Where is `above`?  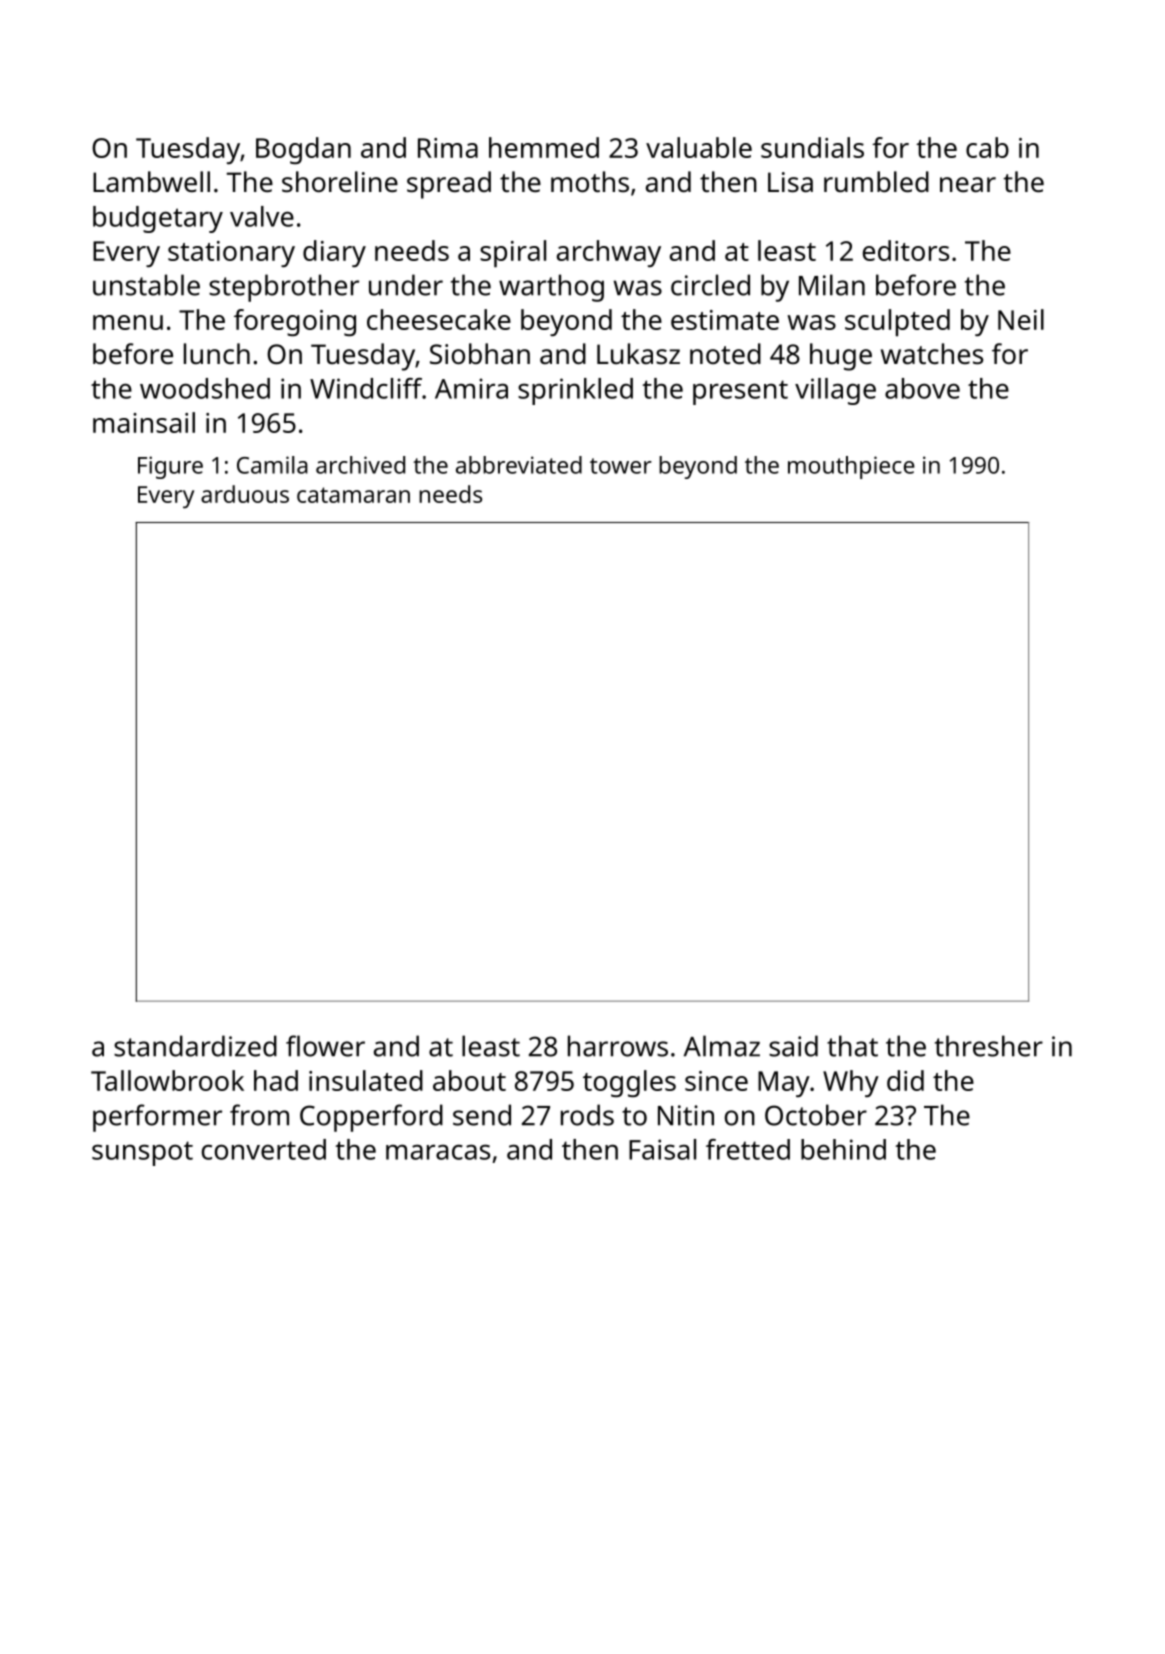 above is located at coordinates (922, 388).
